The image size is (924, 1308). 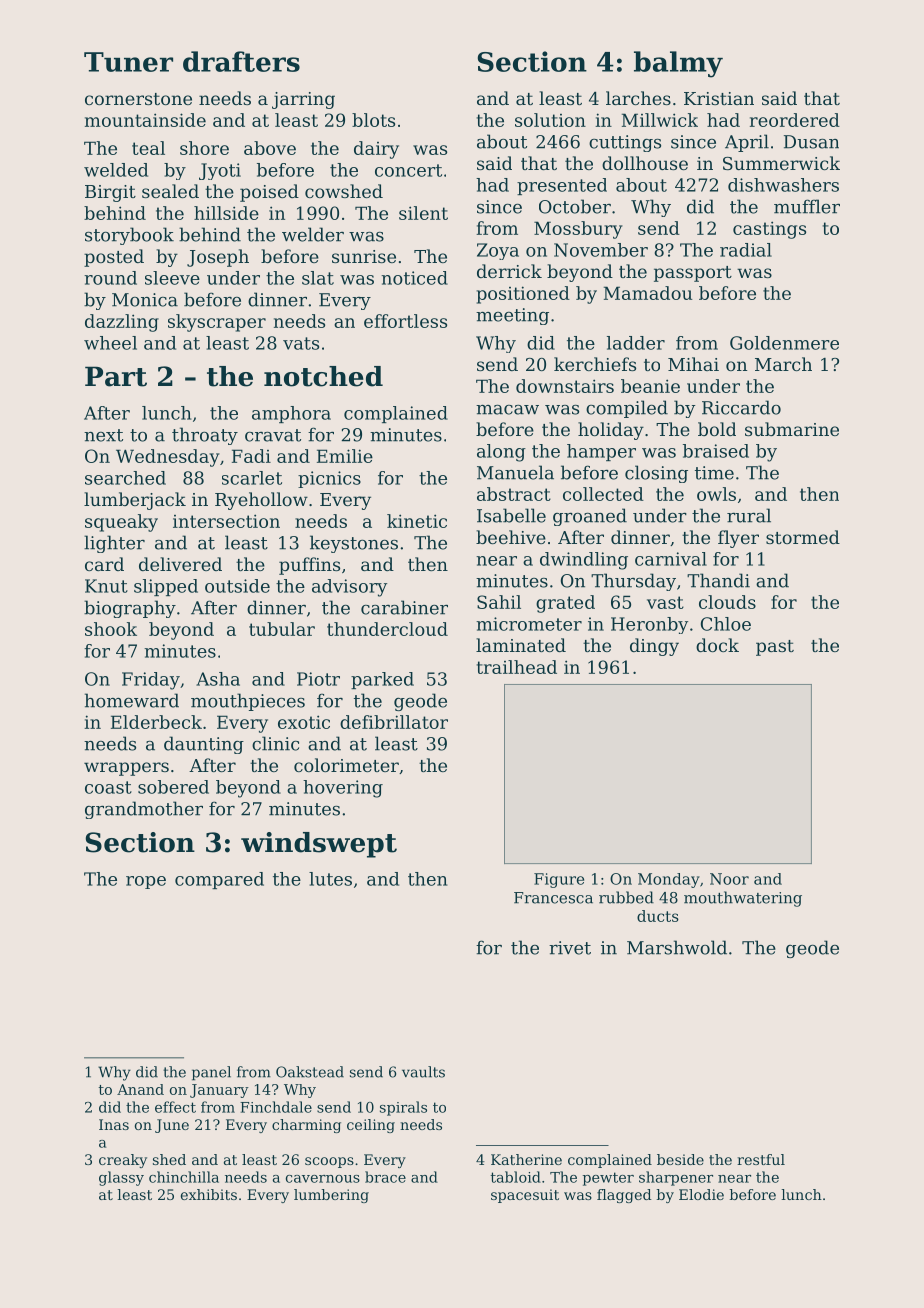 I want to click on passport, so click(x=693, y=274).
